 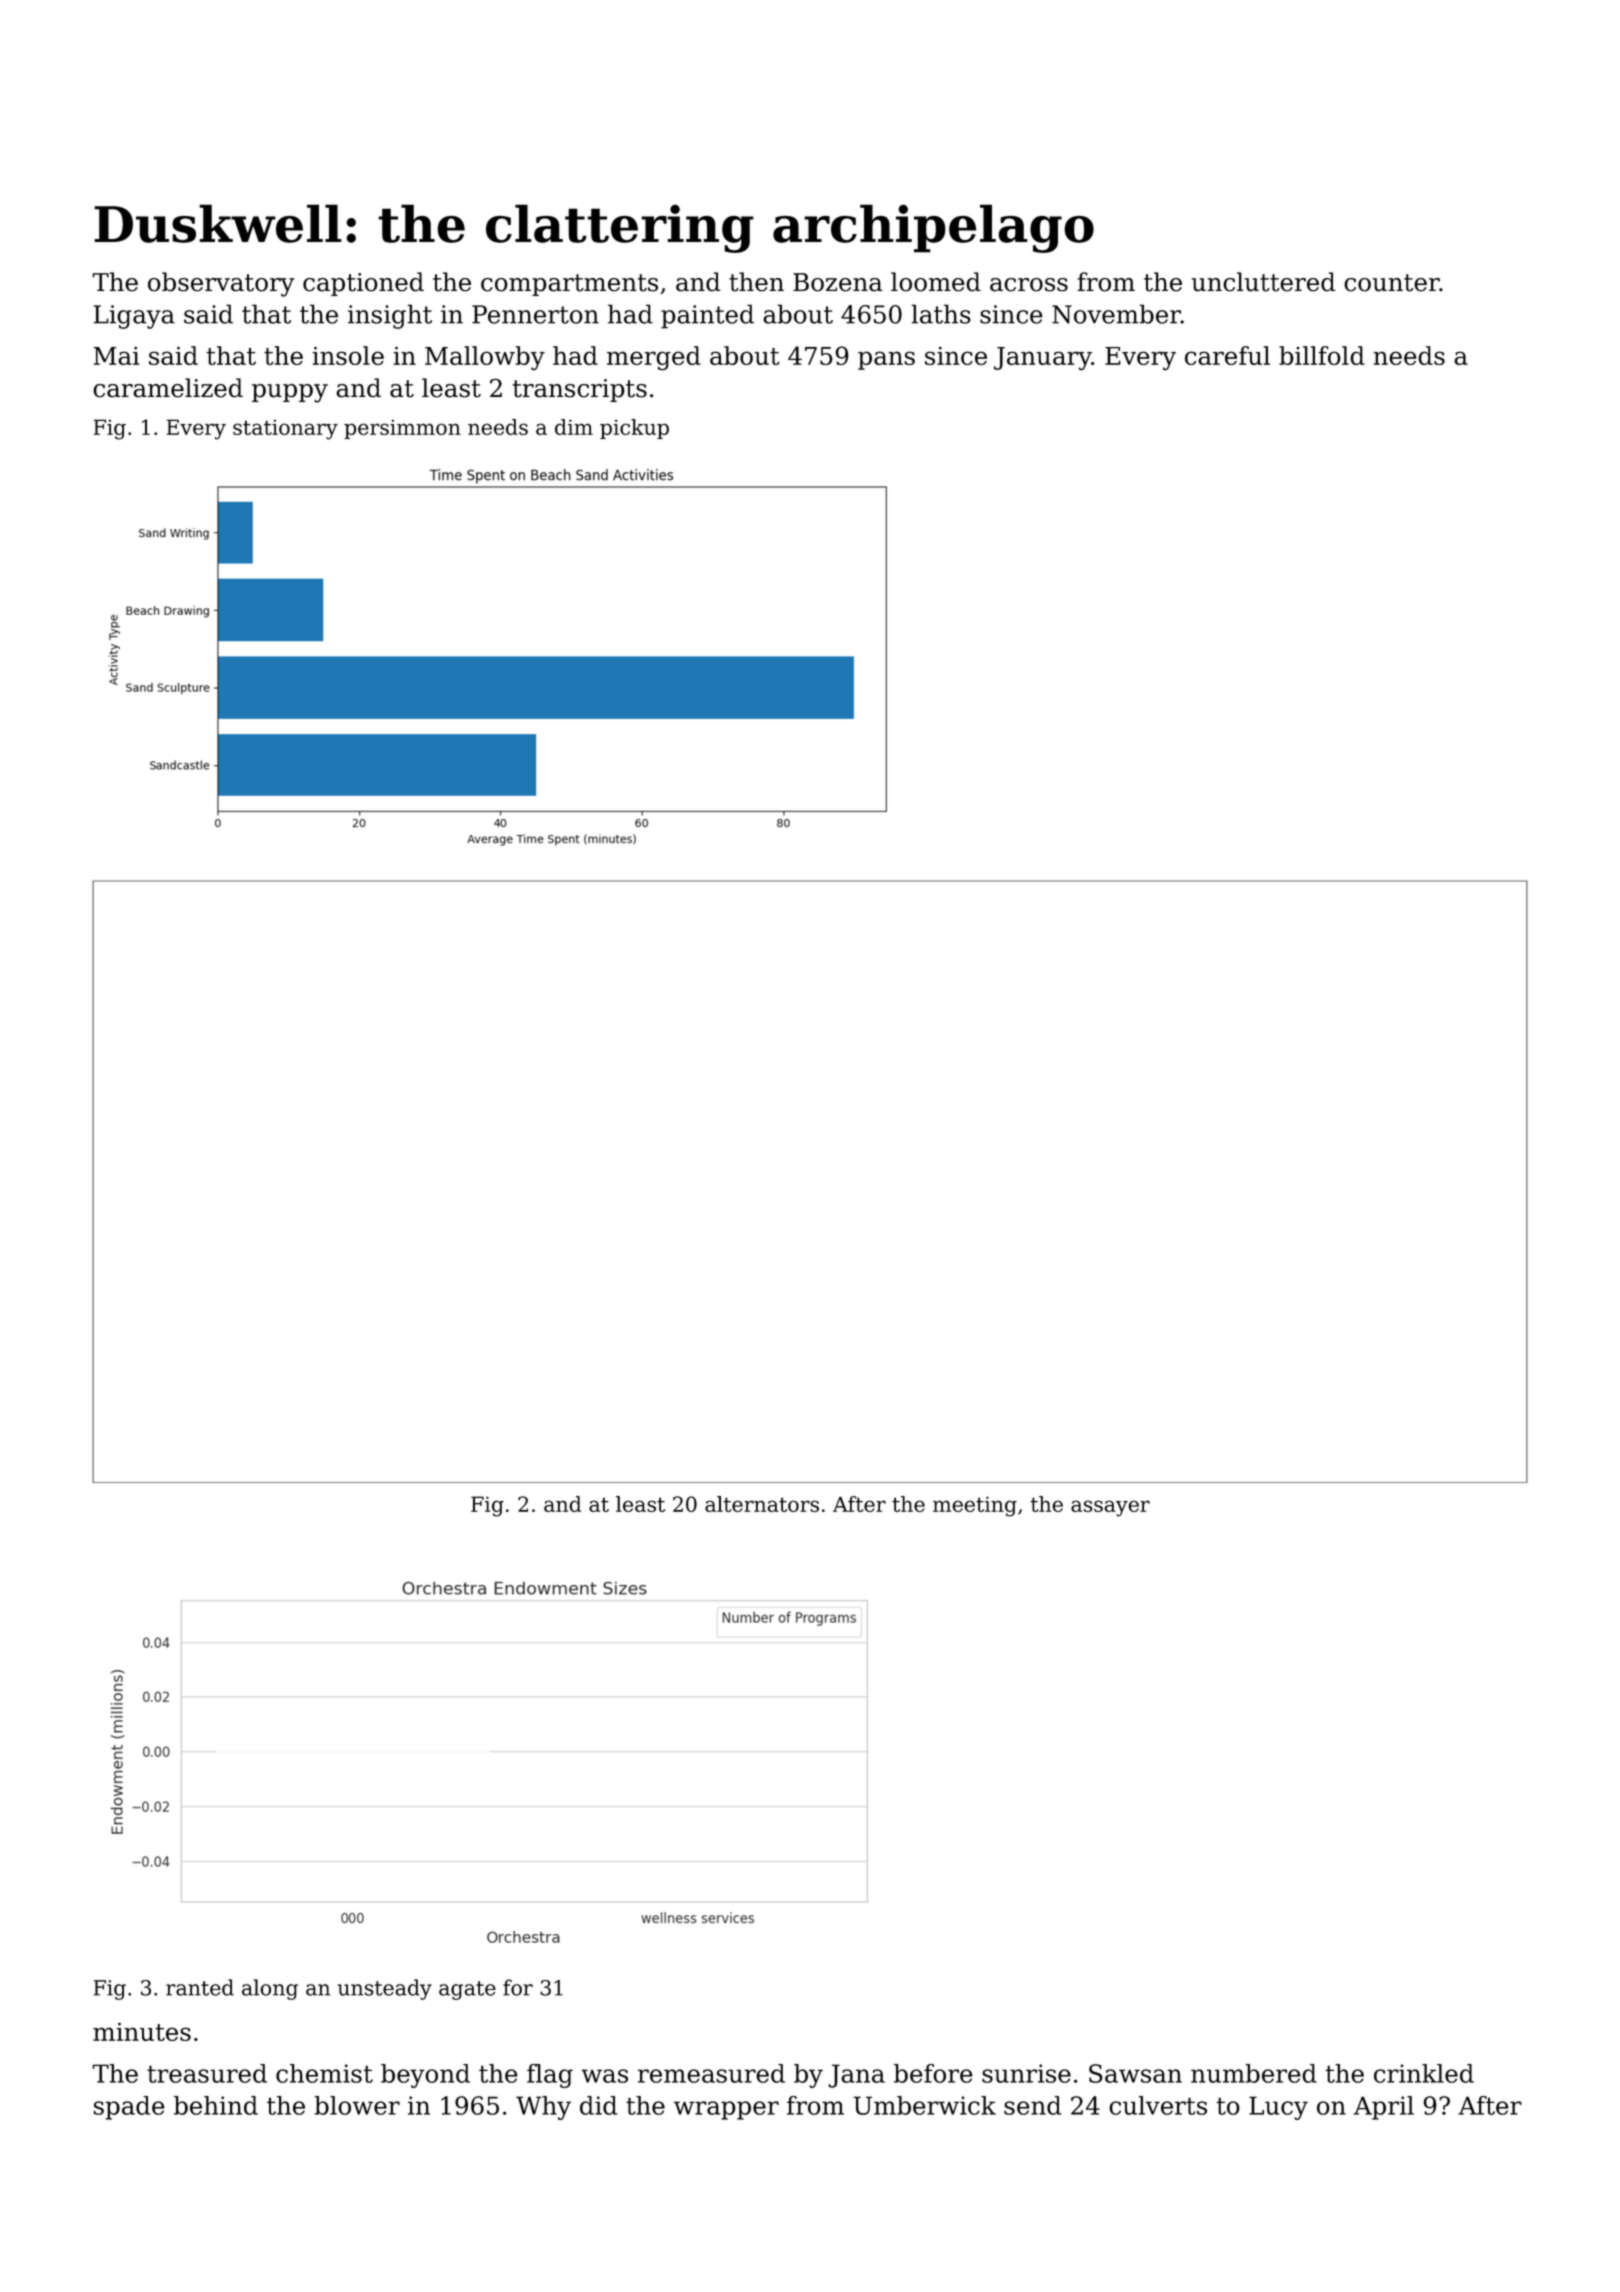 I want to click on ranted, so click(x=200, y=1987).
